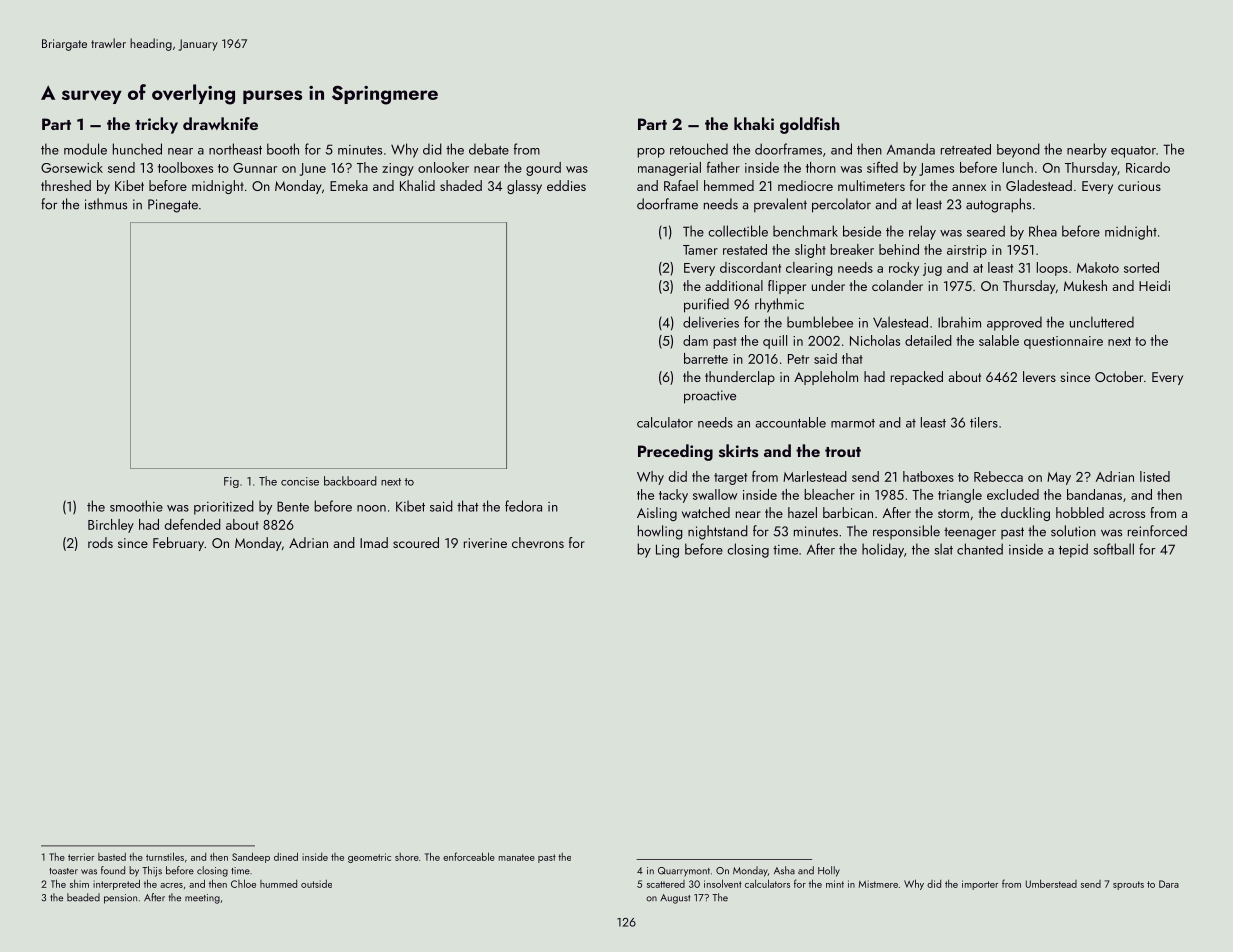 Image resolution: width=1233 pixels, height=952 pixels. Describe the element at coordinates (1052, 269) in the page. I see `loops` at that location.
